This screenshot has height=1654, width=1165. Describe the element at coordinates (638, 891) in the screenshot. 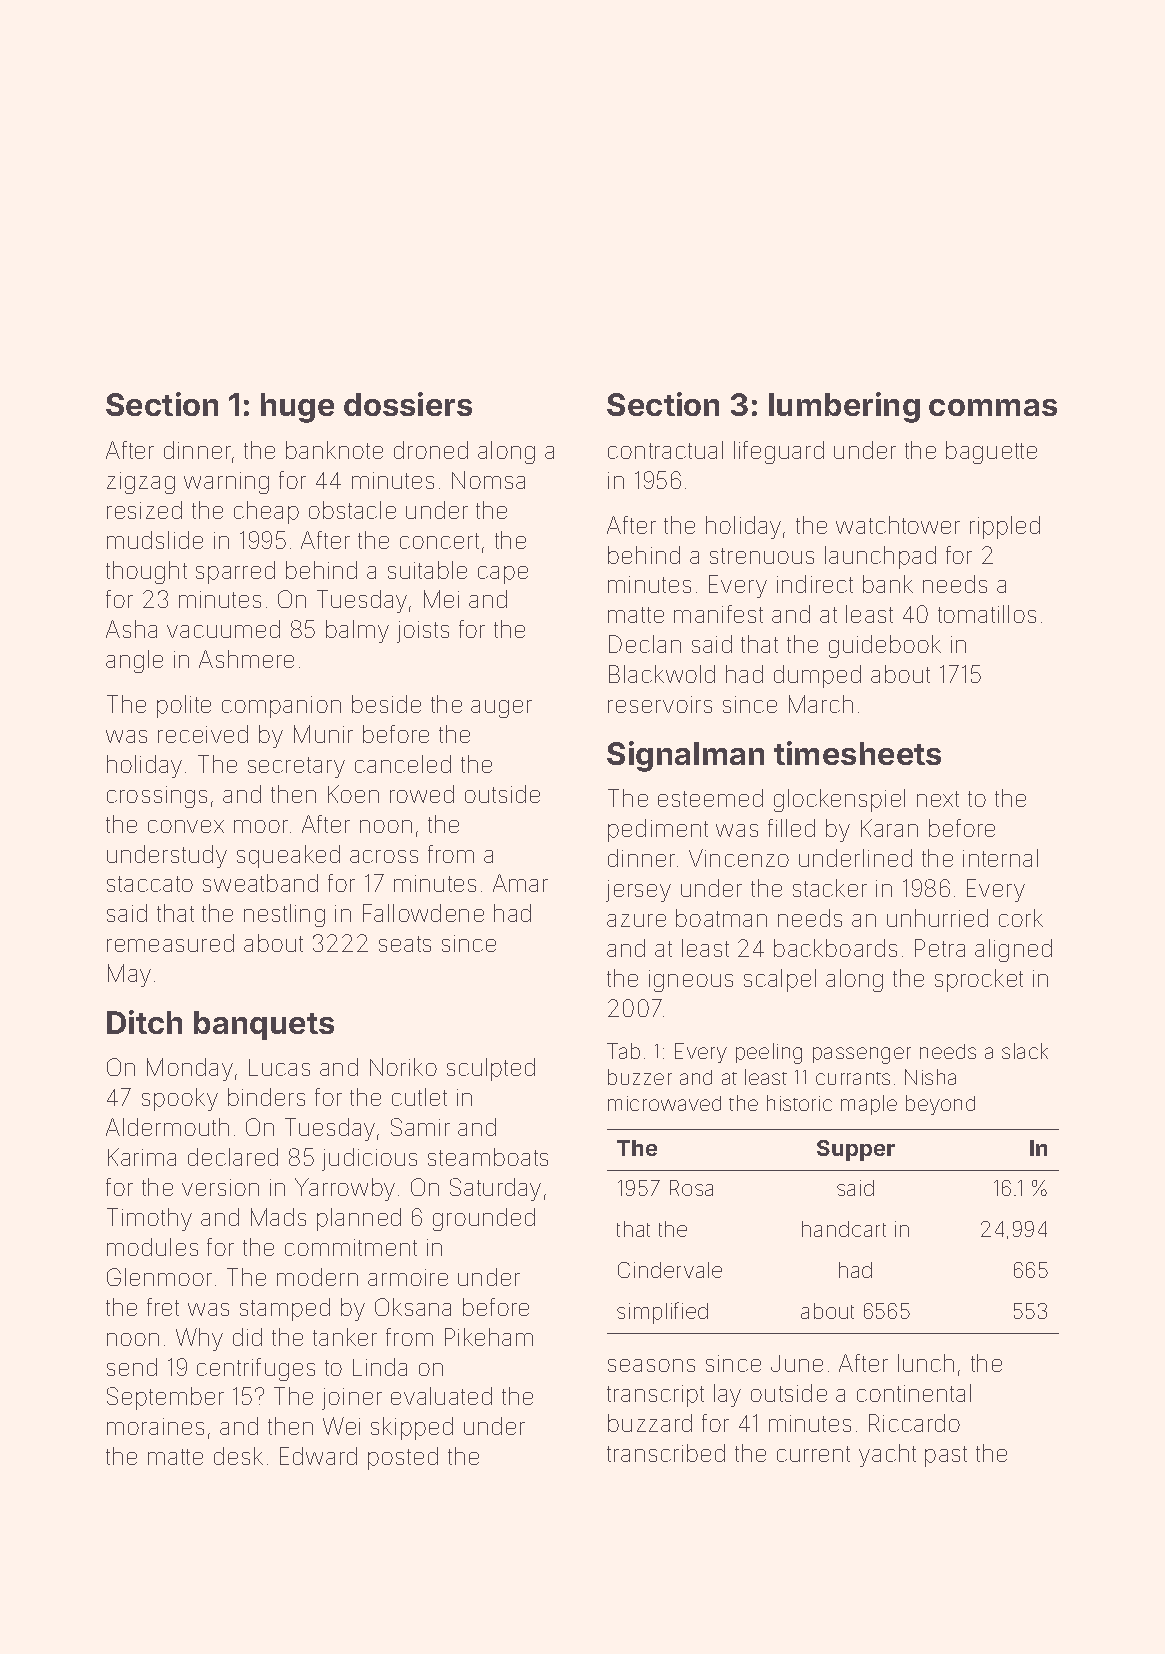

I see `jersey` at that location.
